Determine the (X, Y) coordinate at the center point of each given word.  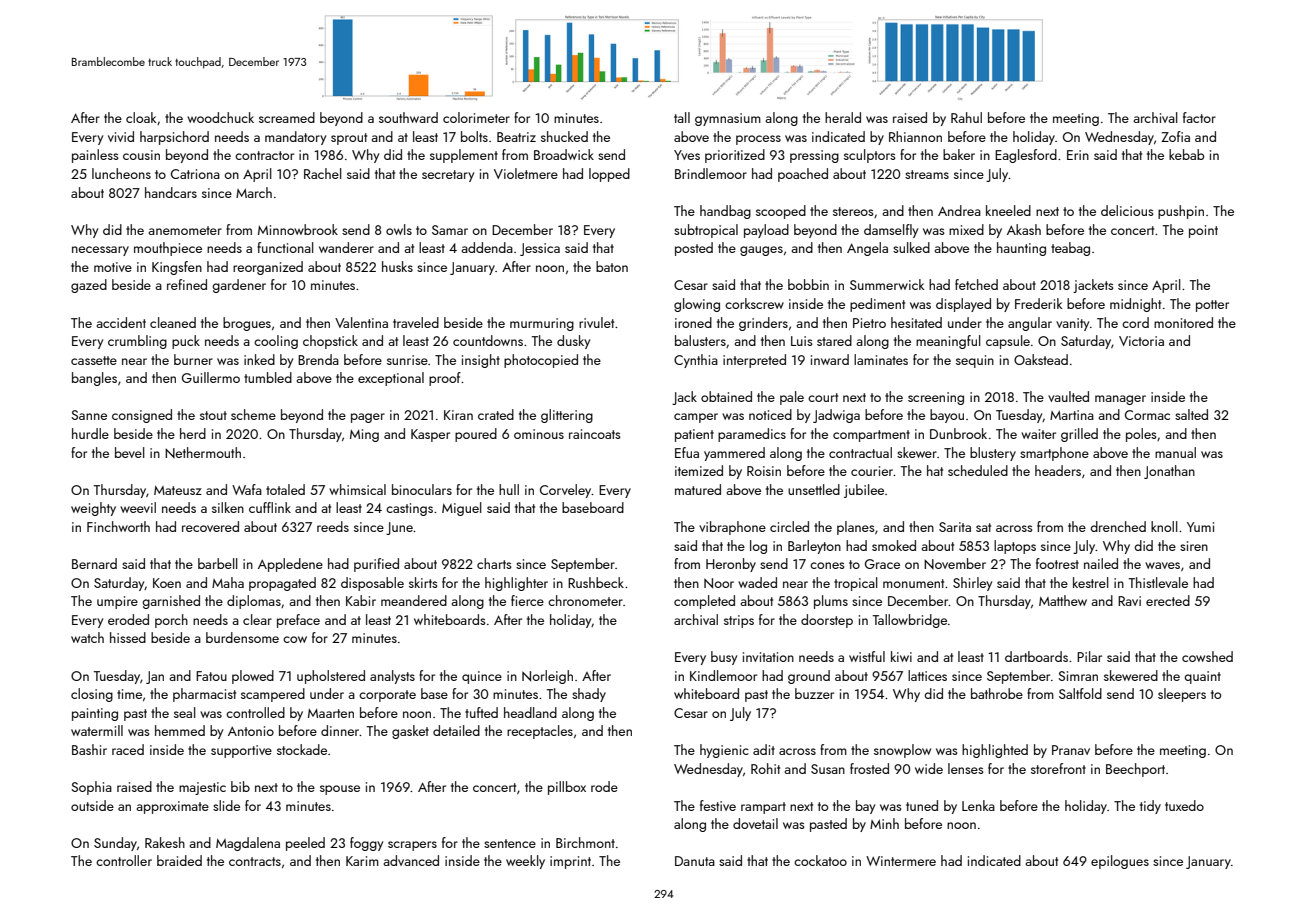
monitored (1183, 322)
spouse (340, 790)
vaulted (1068, 396)
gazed (89, 286)
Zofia (1175, 136)
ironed (693, 322)
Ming (364, 435)
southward (408, 117)
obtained (726, 396)
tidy (1150, 807)
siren (1194, 546)
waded (757, 582)
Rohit (765, 768)
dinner (340, 730)
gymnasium (728, 119)
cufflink (270, 507)
